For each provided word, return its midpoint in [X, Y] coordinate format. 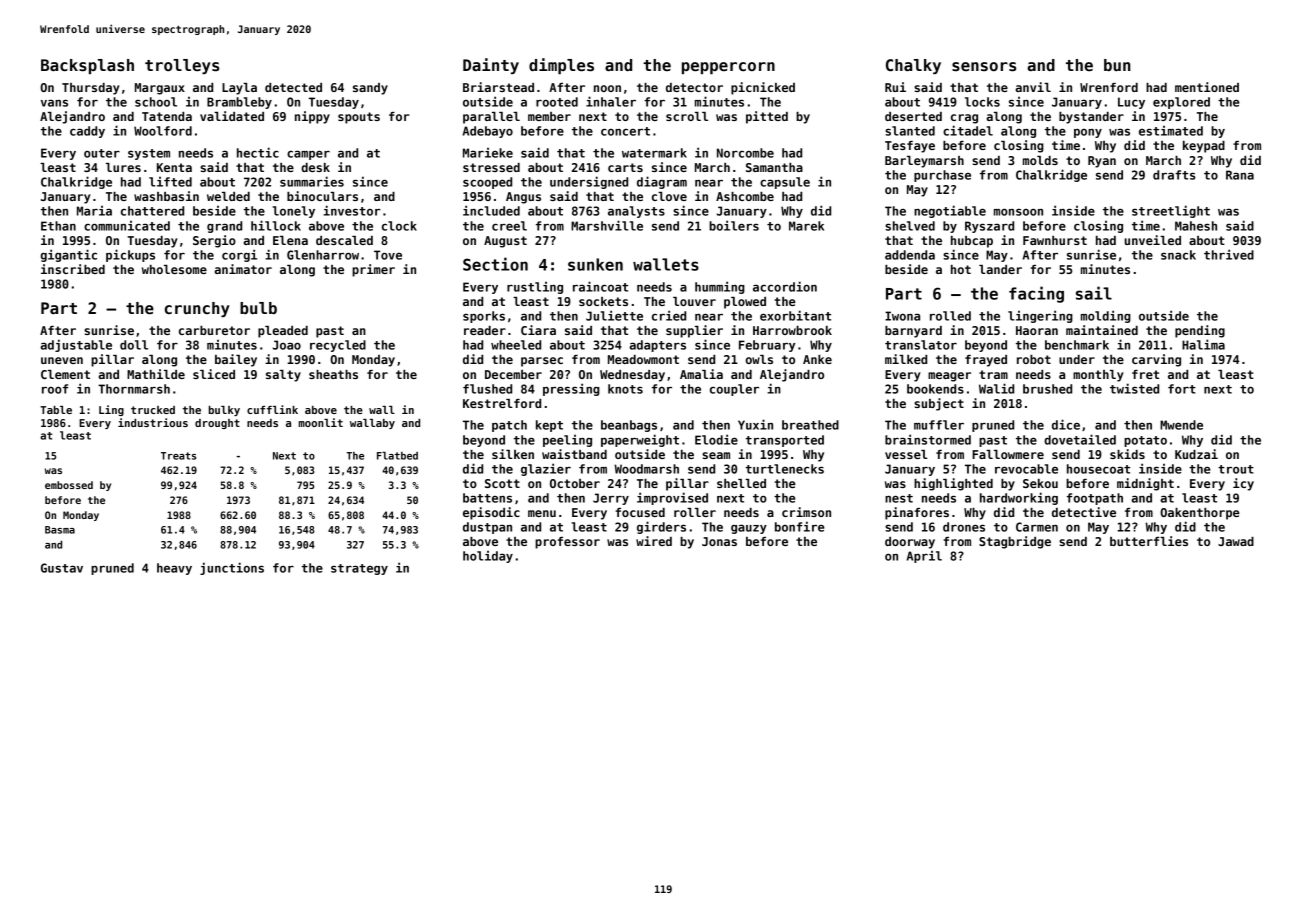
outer [102, 153]
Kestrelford [502, 403]
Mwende [1181, 425]
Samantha [774, 167]
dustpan [487, 528]
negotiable [950, 211]
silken [513, 454]
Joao [287, 345]
